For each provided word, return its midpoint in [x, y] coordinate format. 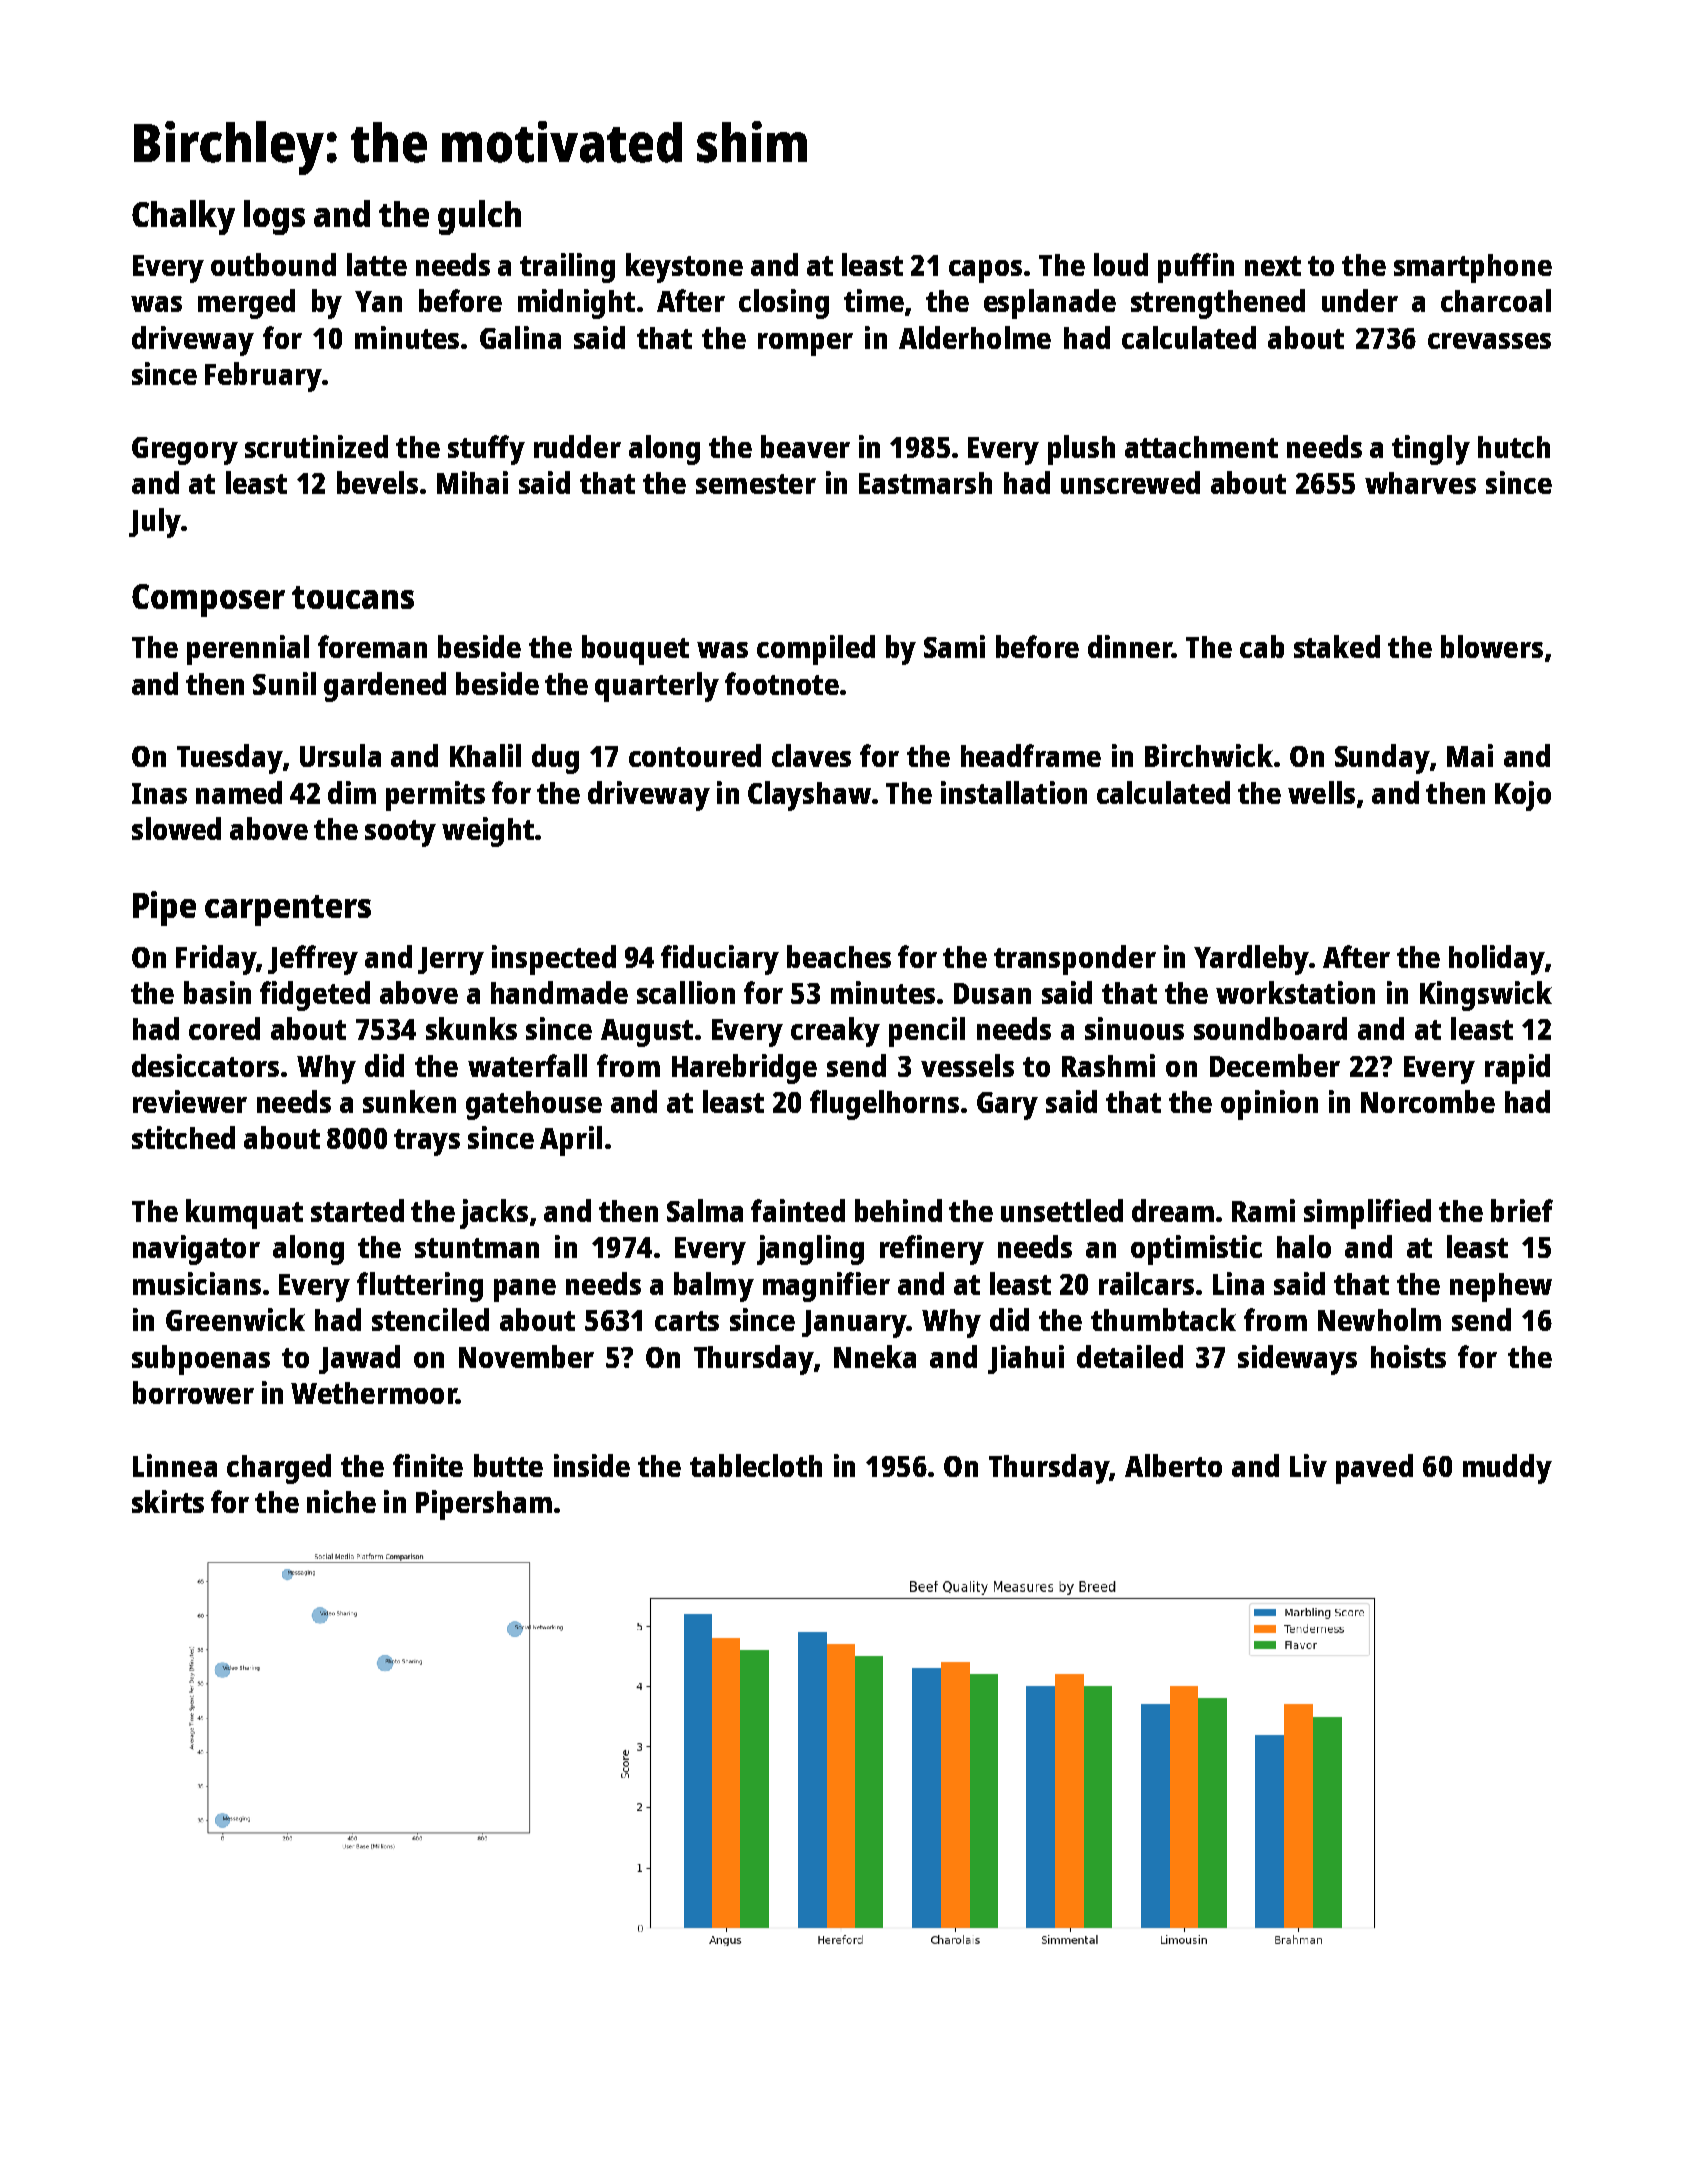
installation [1014, 792]
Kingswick [1486, 996]
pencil [927, 1032]
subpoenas [201, 1360]
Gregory [185, 451]
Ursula [340, 755]
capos [985, 271]
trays [427, 1142]
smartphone [1473, 268]
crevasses [1489, 341]
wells [1321, 792]
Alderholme [975, 337]
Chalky [183, 217]
